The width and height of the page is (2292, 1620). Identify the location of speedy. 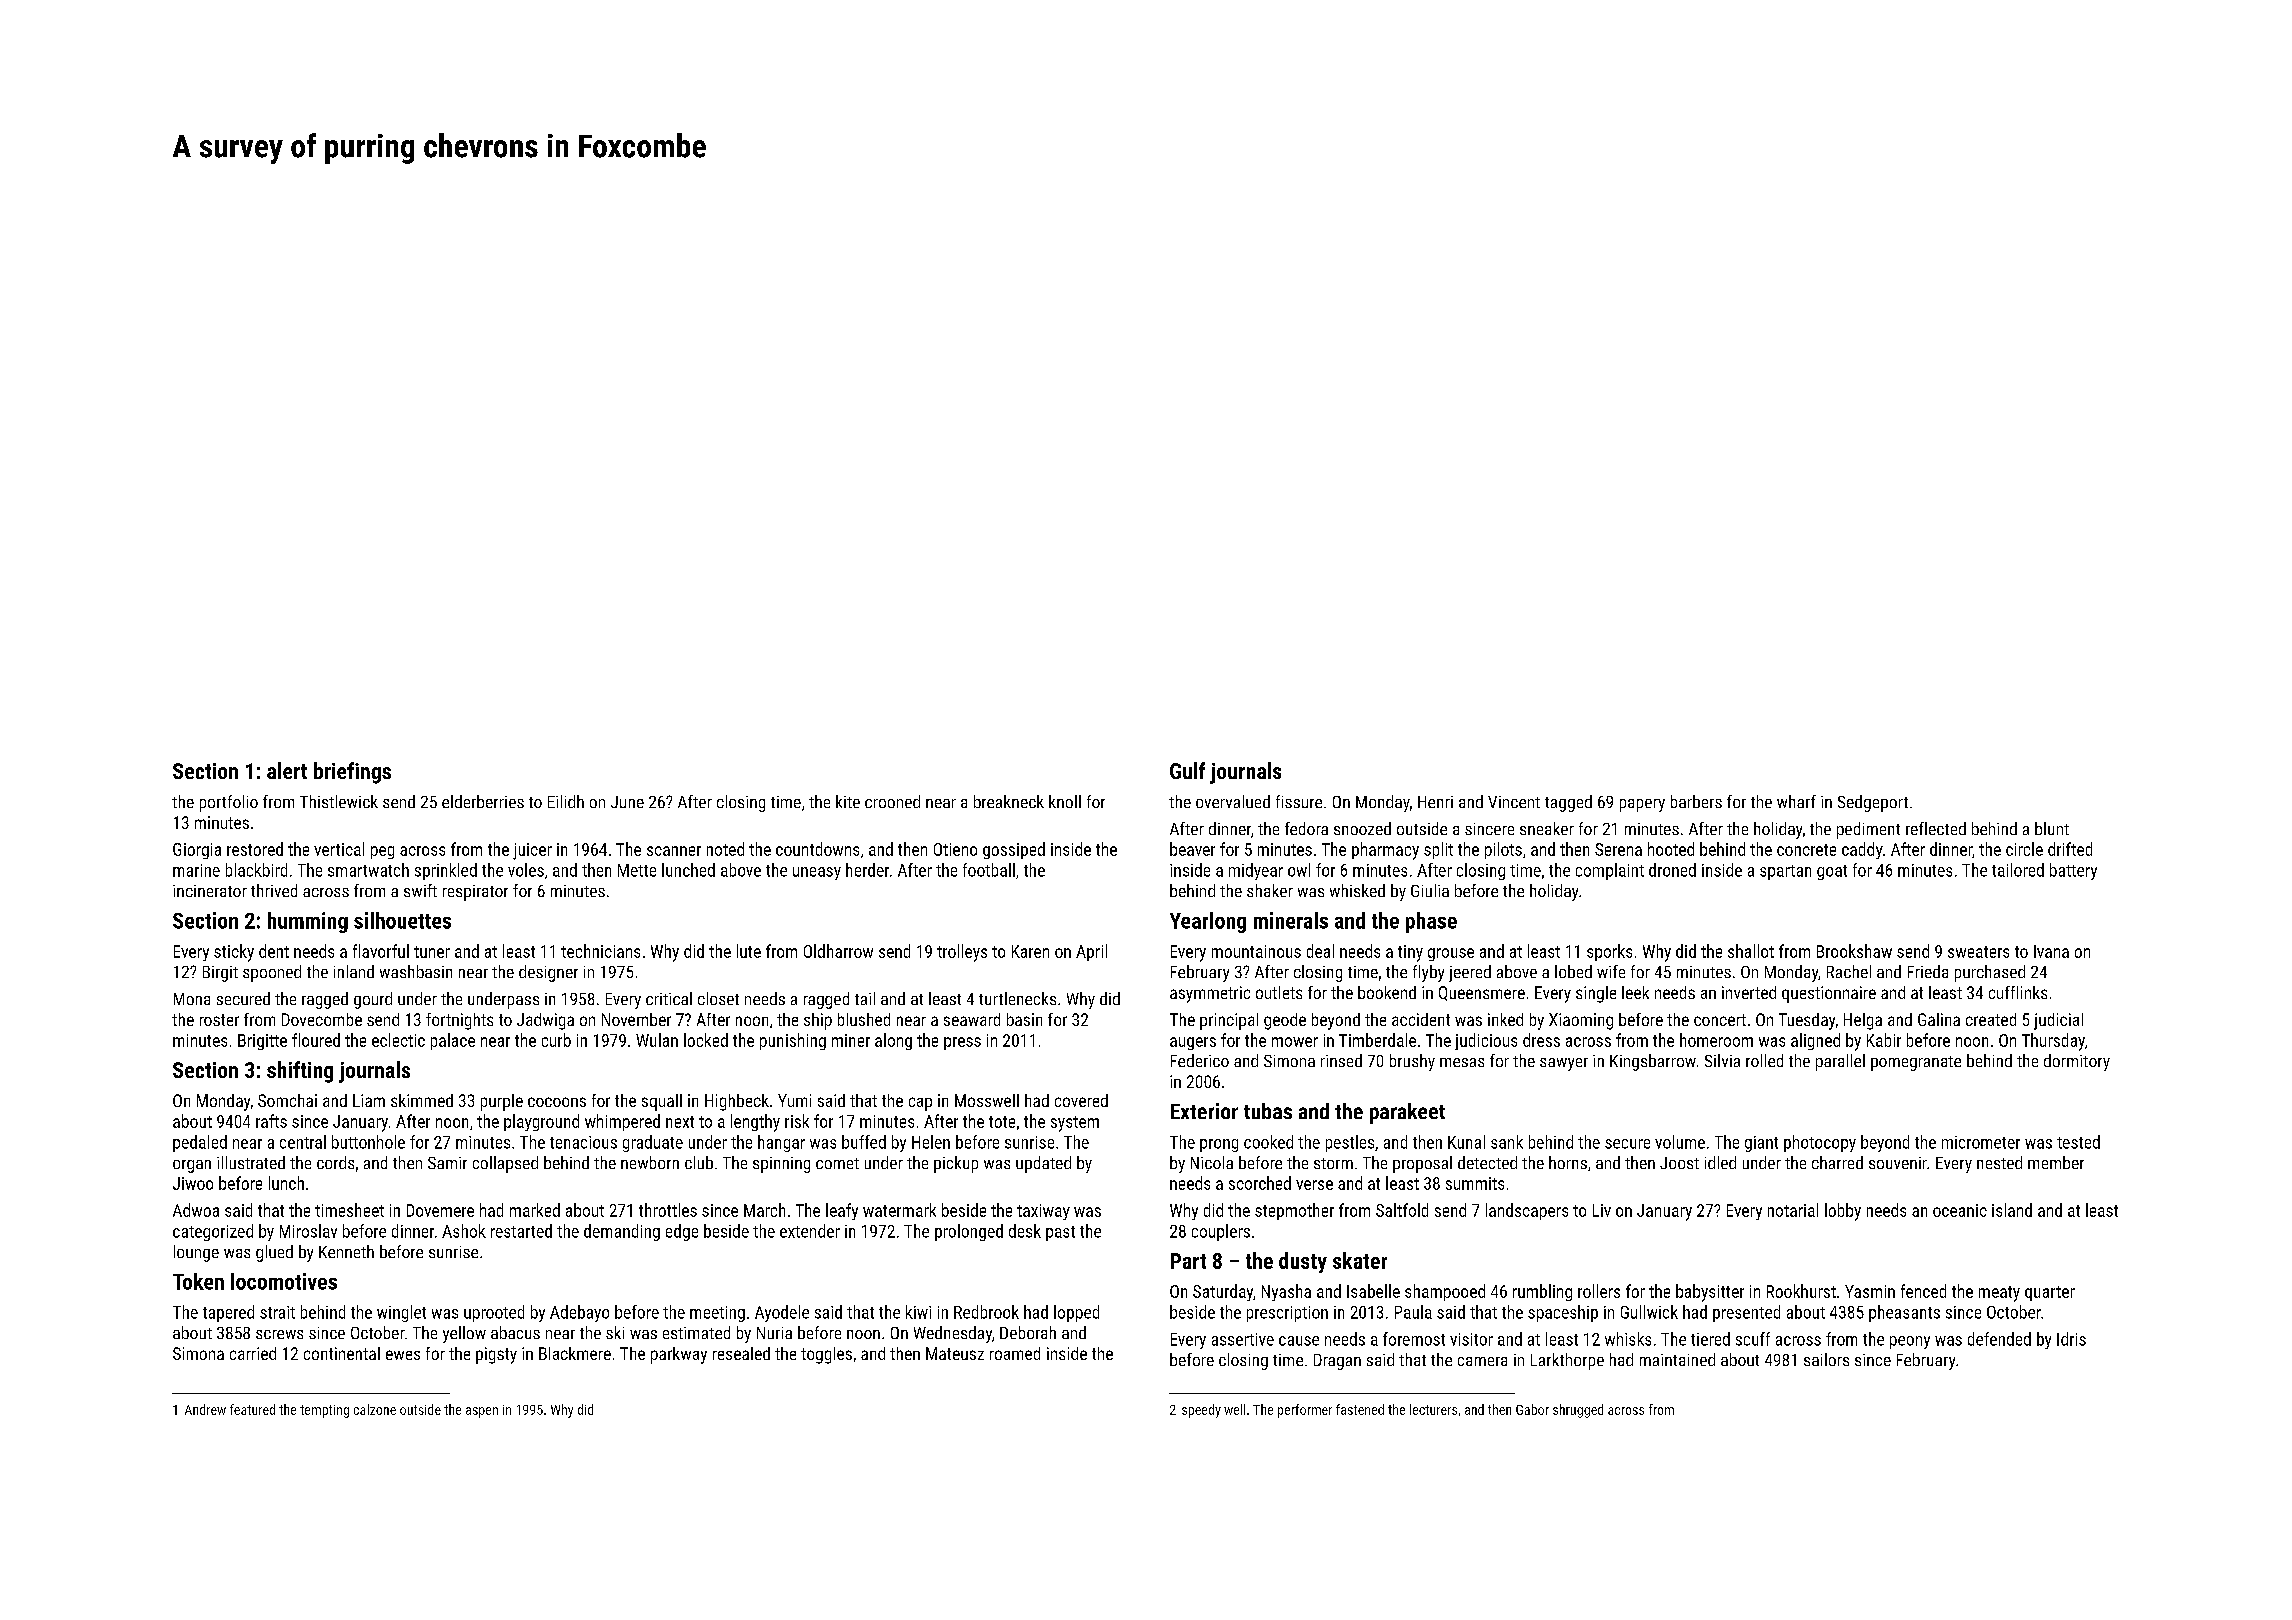
(1201, 1411).
